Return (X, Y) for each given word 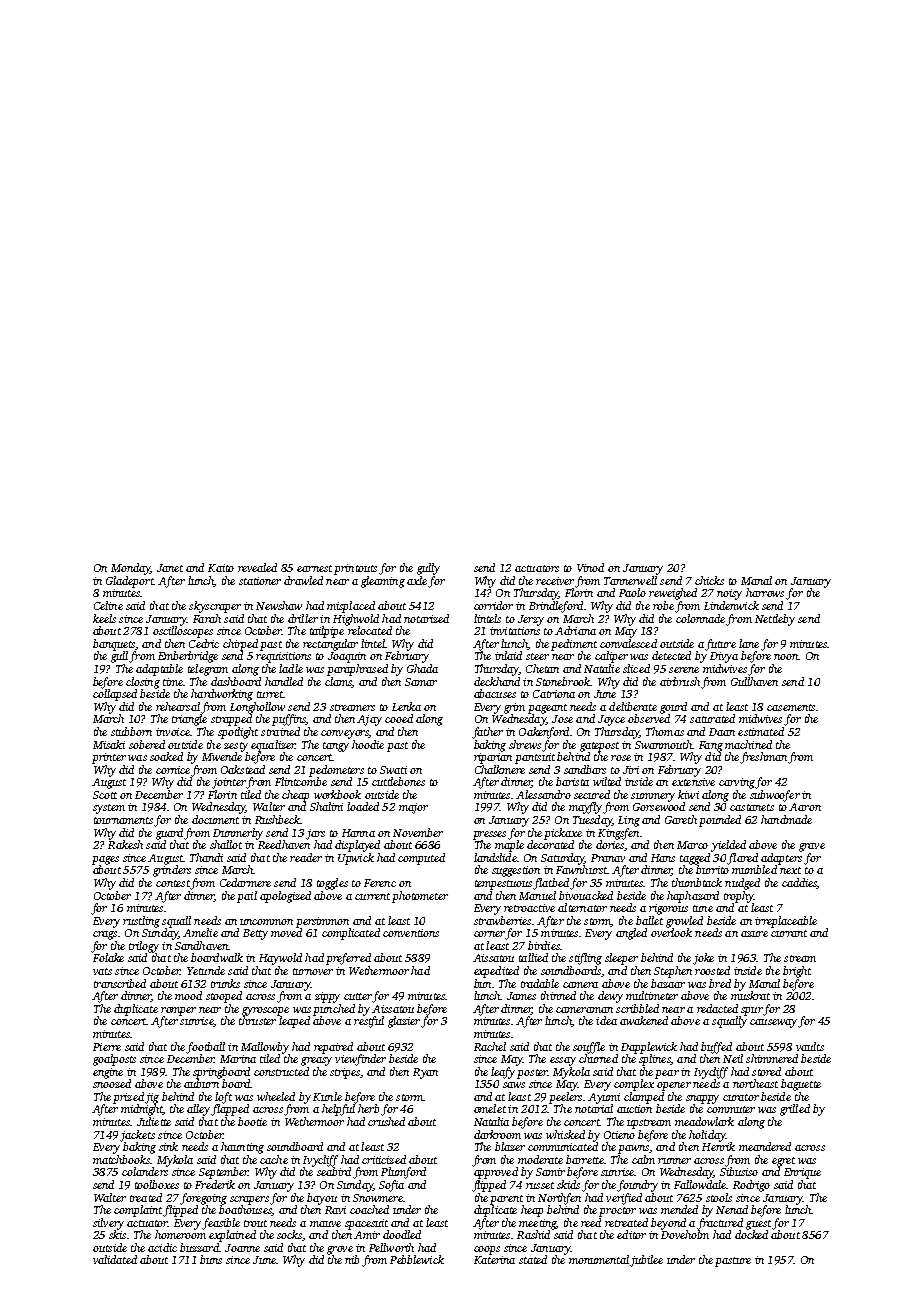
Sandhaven (201, 945)
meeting (537, 1224)
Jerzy (531, 620)
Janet (170, 568)
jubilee (646, 1261)
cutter (358, 996)
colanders (145, 1171)
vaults (810, 1046)
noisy (729, 594)
